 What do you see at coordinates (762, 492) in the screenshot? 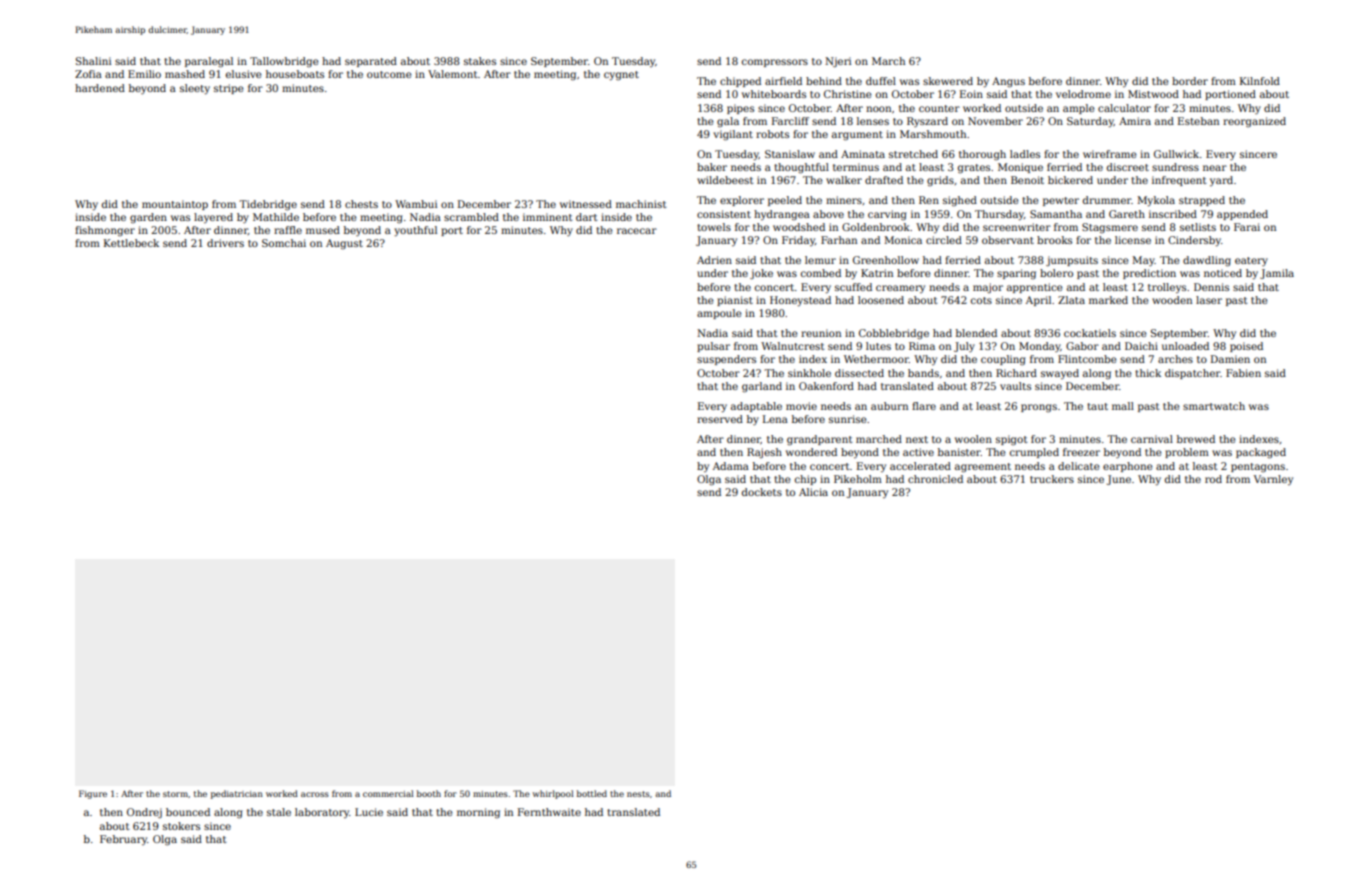
I see `dockets` at bounding box center [762, 492].
